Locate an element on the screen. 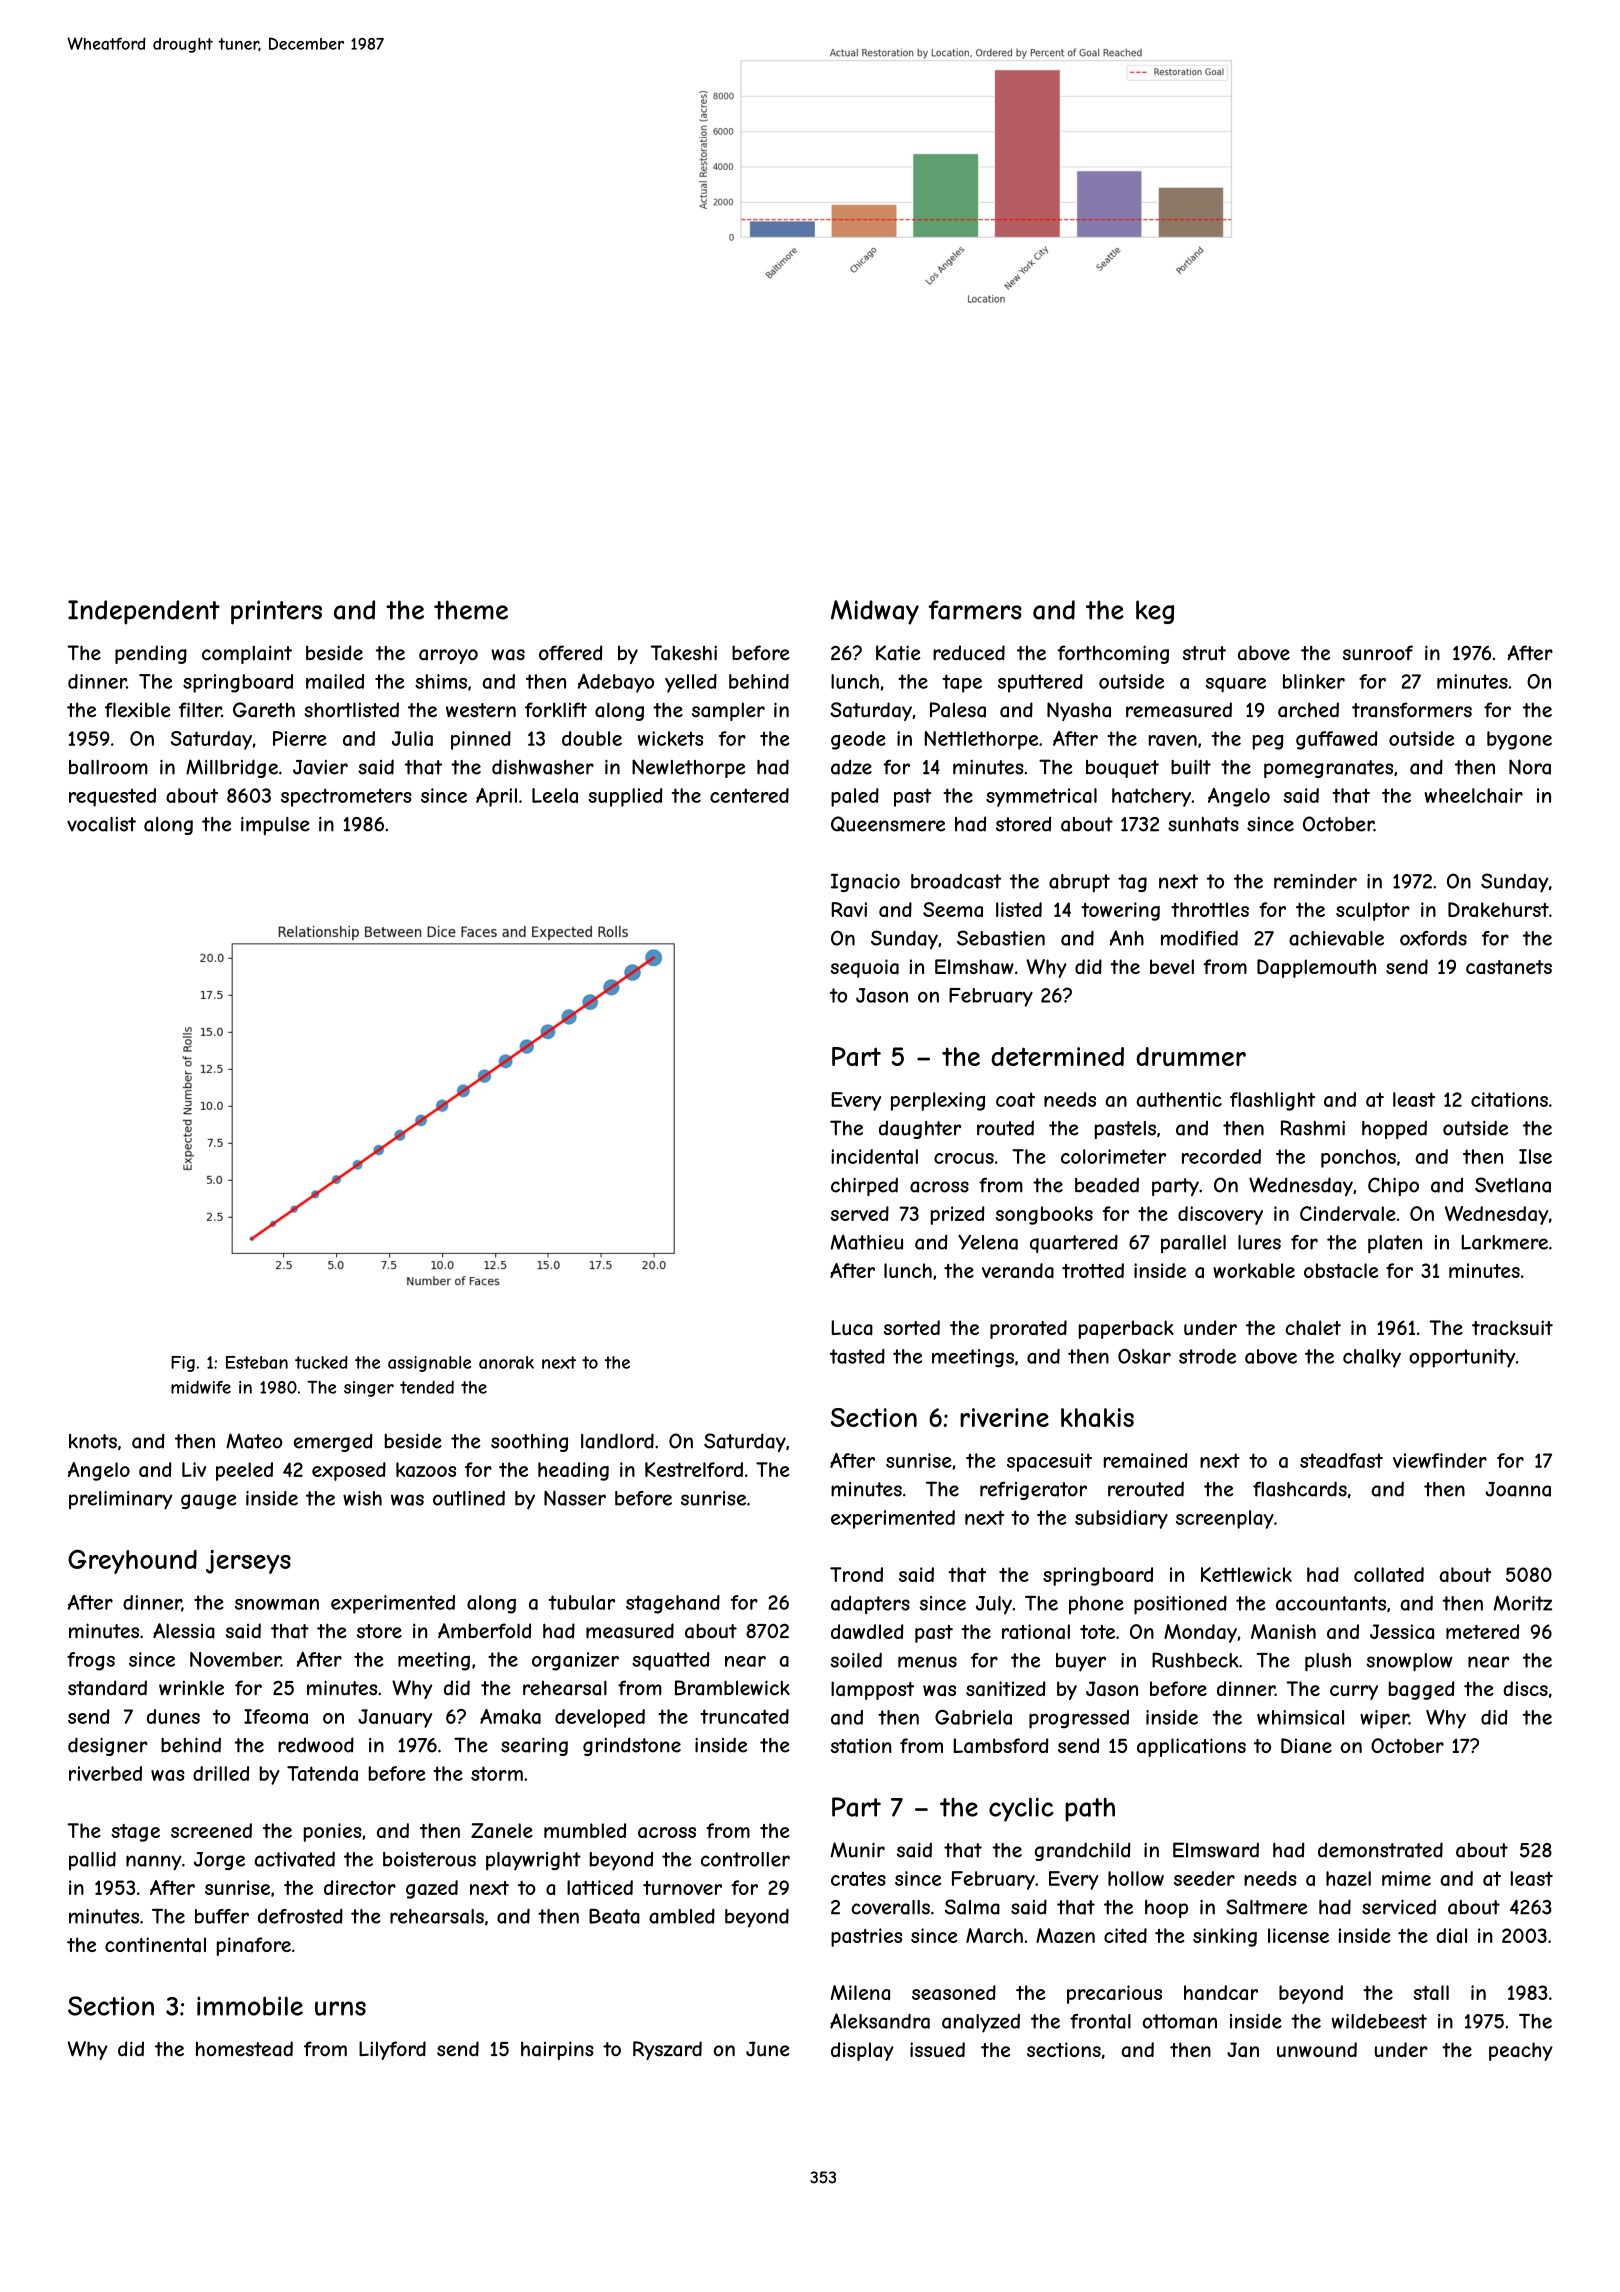  wheelchair is located at coordinates (1473, 795).
